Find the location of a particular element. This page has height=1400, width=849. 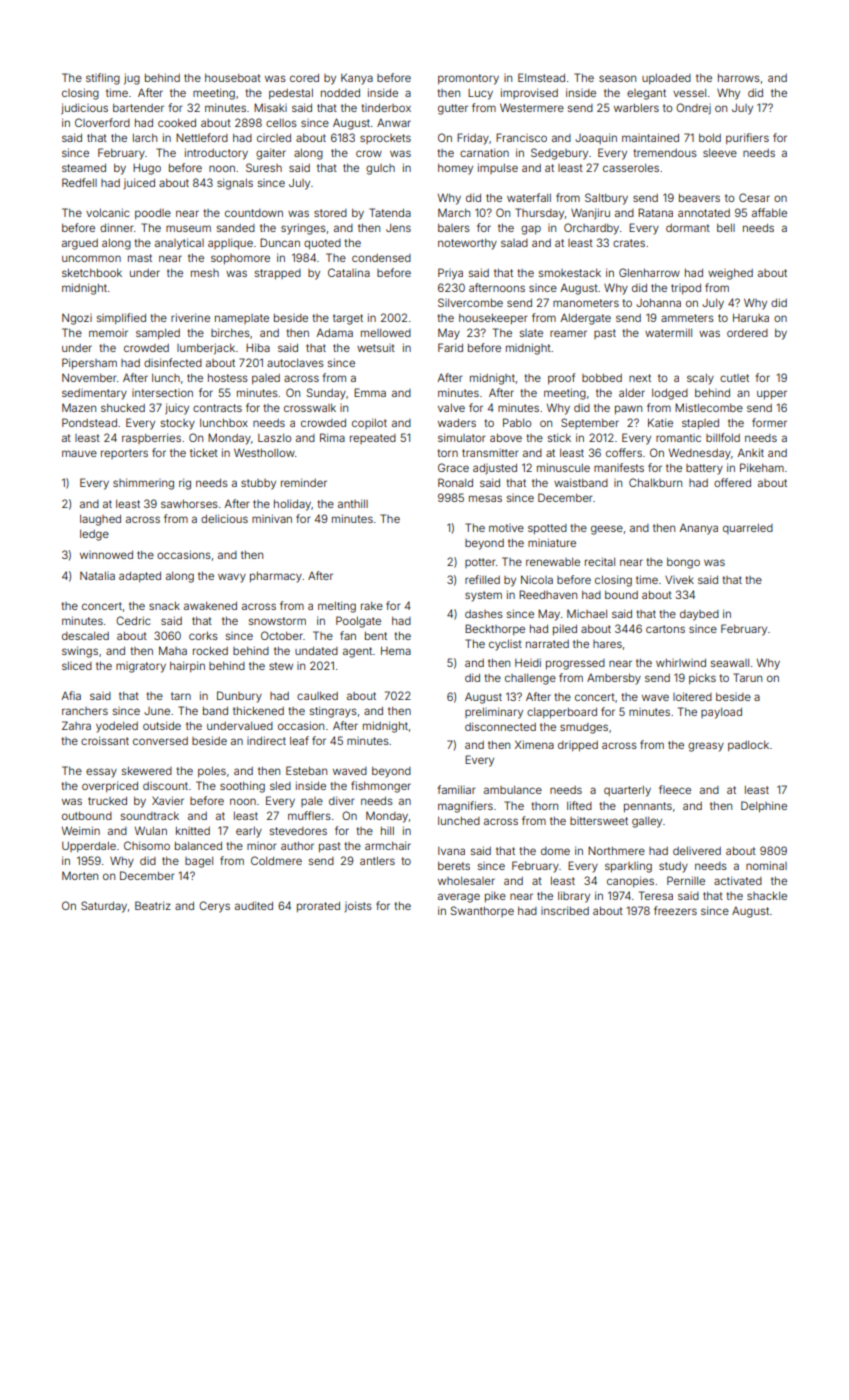

harrows is located at coordinates (739, 78).
